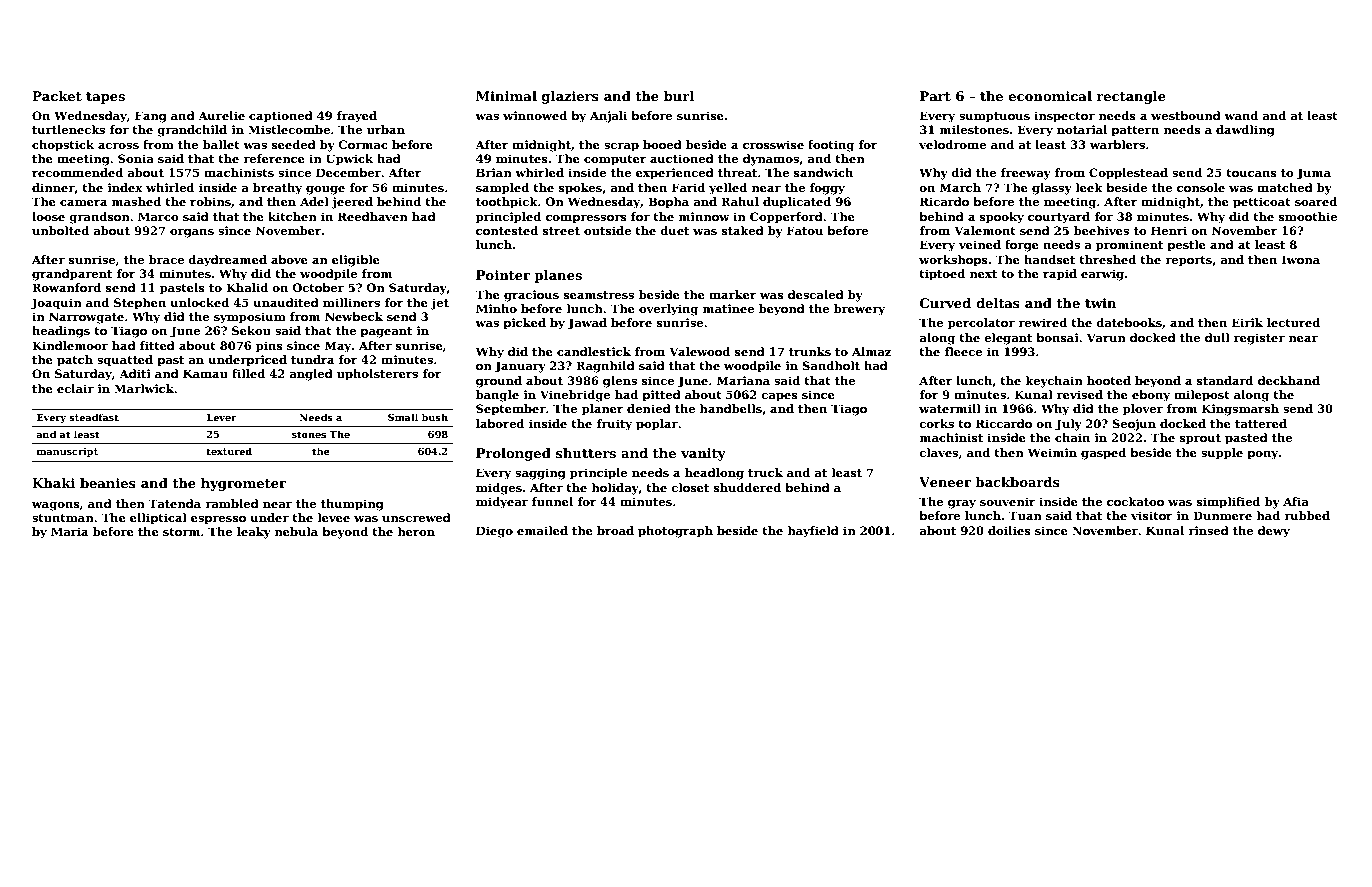  I want to click on mashed, so click(136, 201).
